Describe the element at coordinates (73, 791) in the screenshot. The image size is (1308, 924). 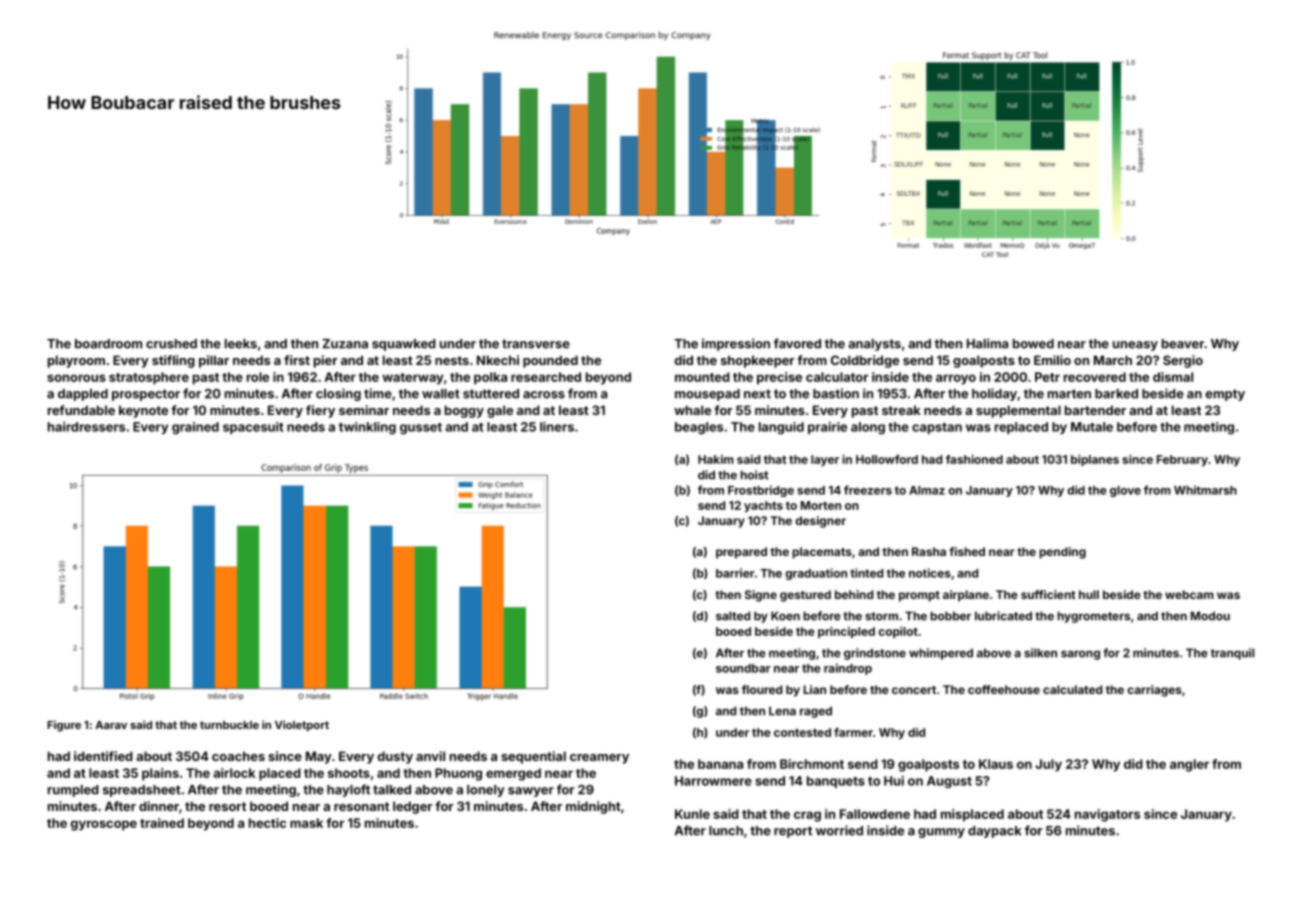
I see `rumpled` at that location.
